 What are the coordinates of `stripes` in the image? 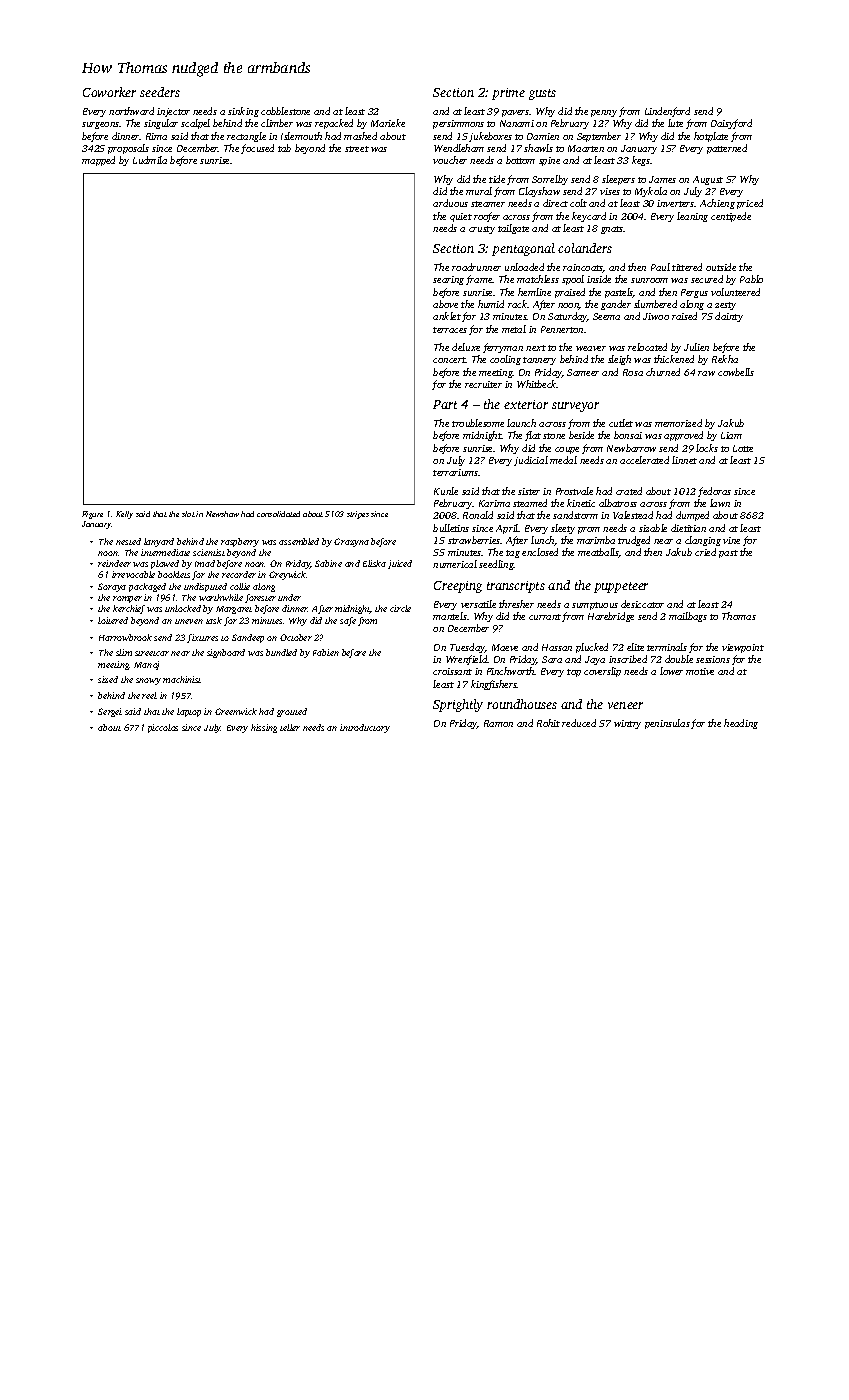 It's located at (358, 515).
